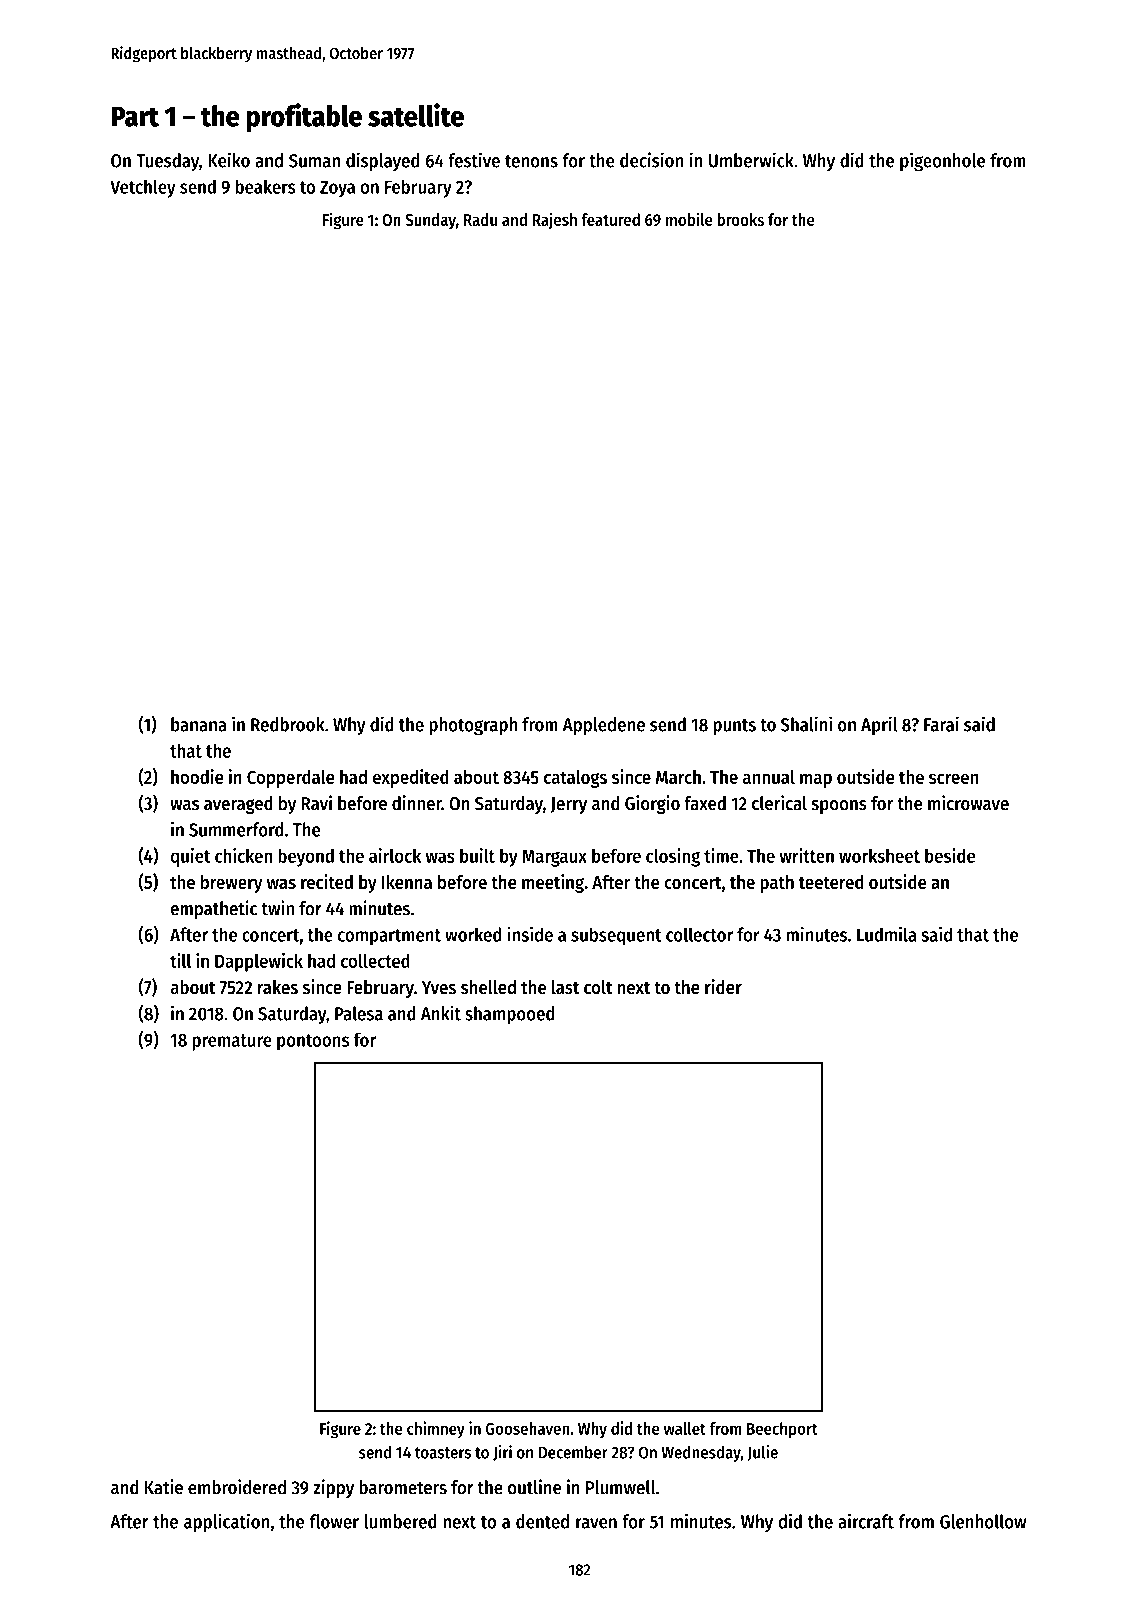 This image has width=1137, height=1609. Describe the element at coordinates (304, 118) in the image. I see `profitable` at that location.
